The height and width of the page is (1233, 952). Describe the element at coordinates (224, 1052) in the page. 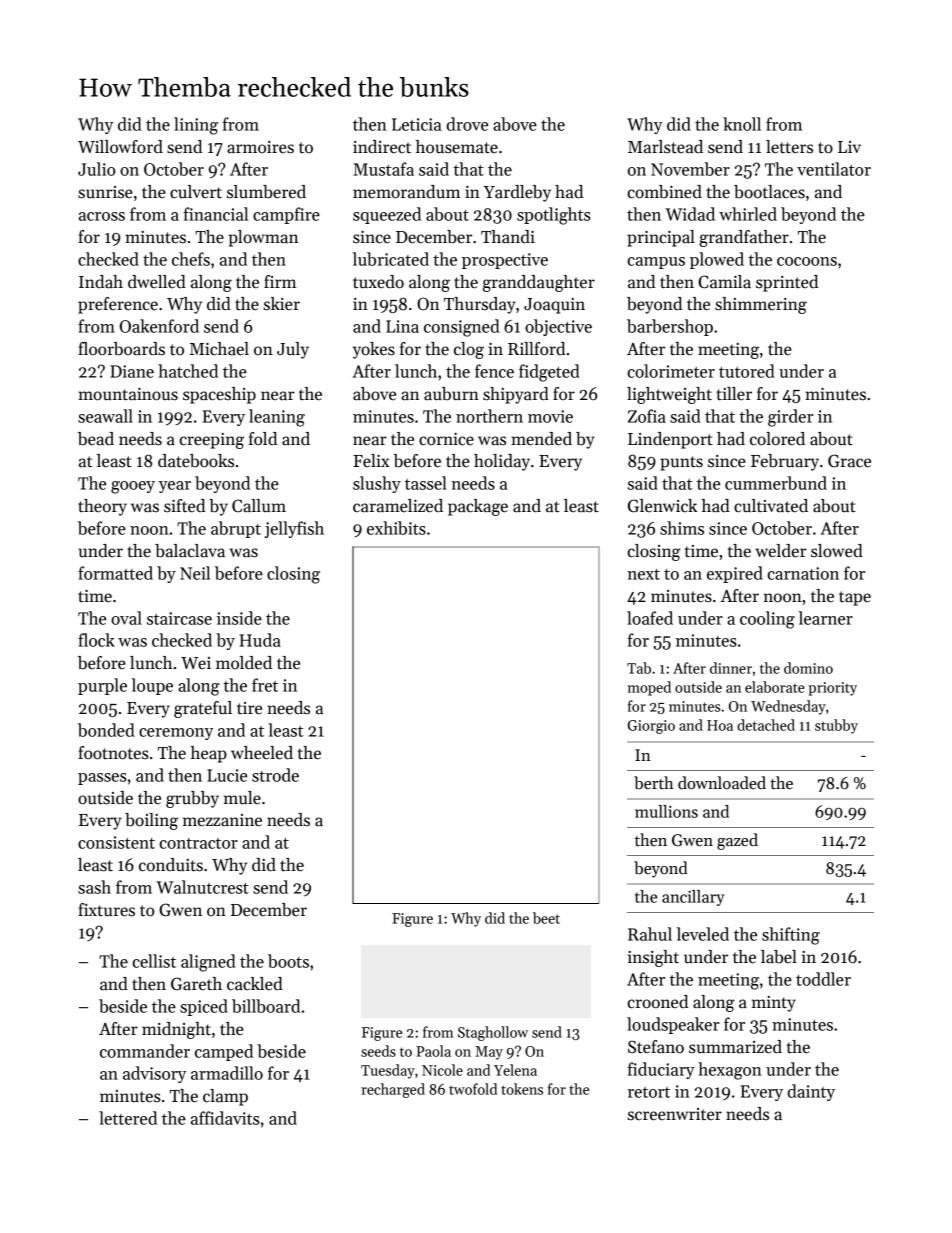

I see `camped` at that location.
